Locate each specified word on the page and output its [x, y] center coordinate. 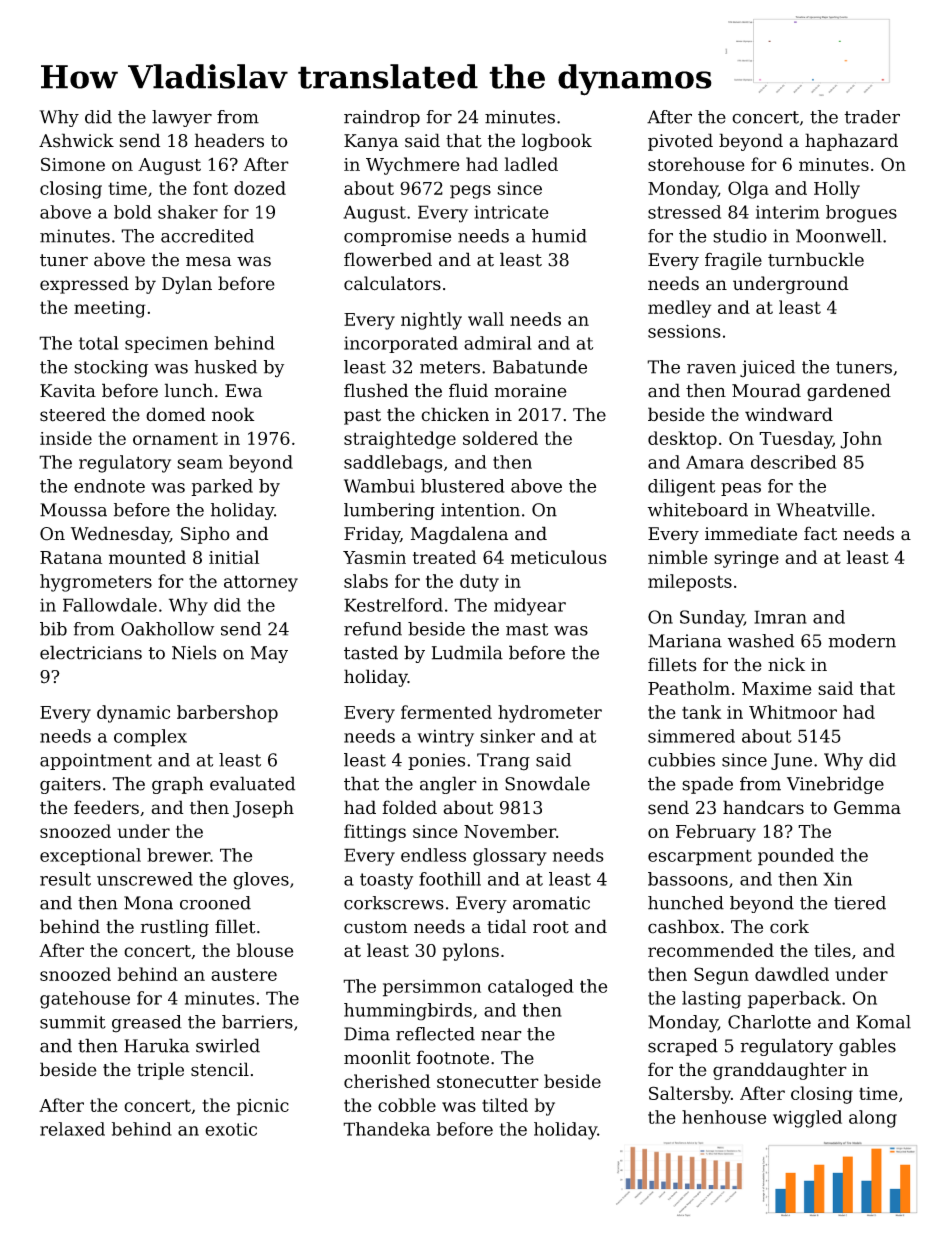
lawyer [182, 118]
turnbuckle [816, 259]
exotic [231, 1129]
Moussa [73, 510]
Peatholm [689, 688]
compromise [398, 237]
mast [527, 629]
